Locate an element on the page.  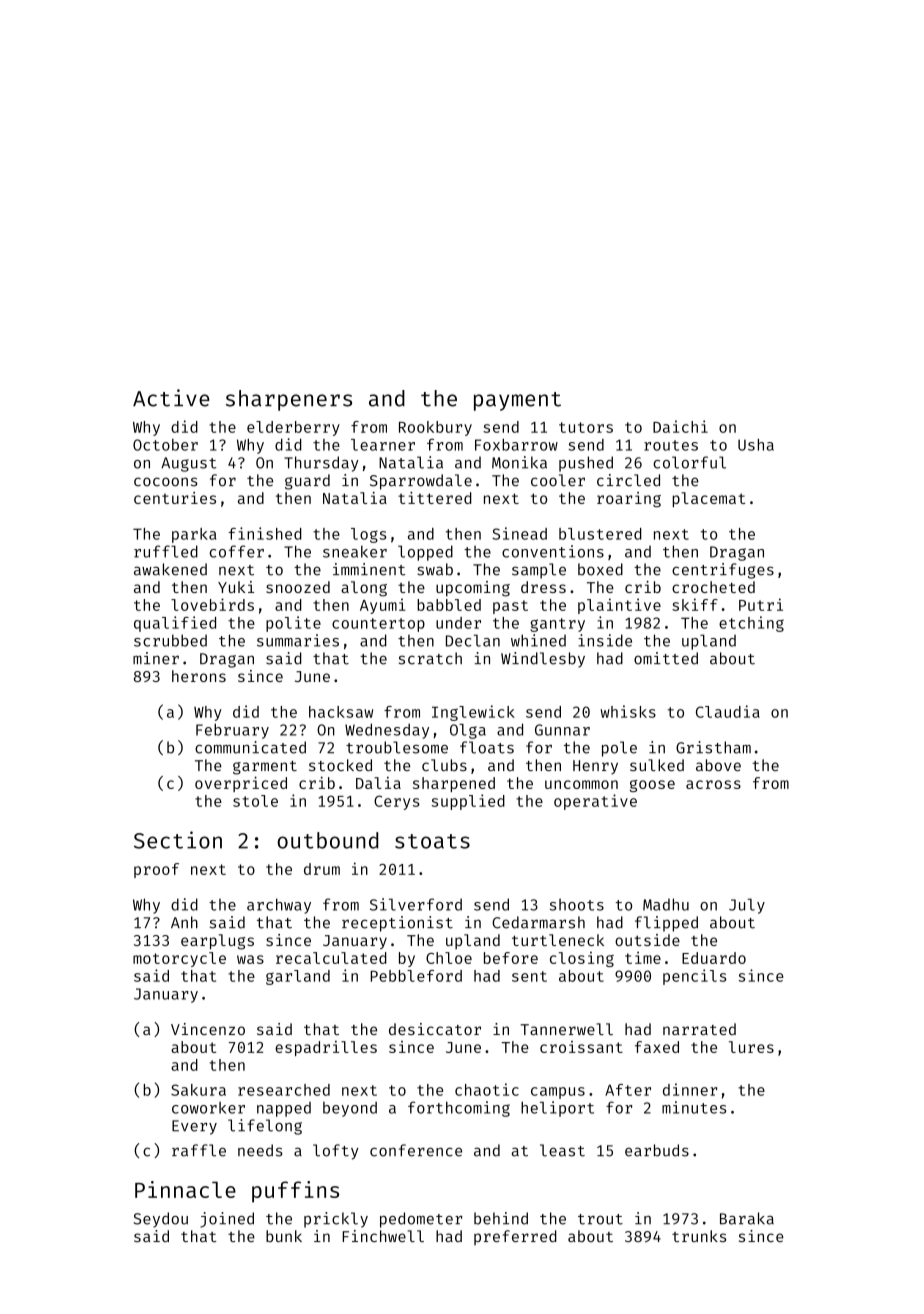
Baraka is located at coordinates (747, 1218).
